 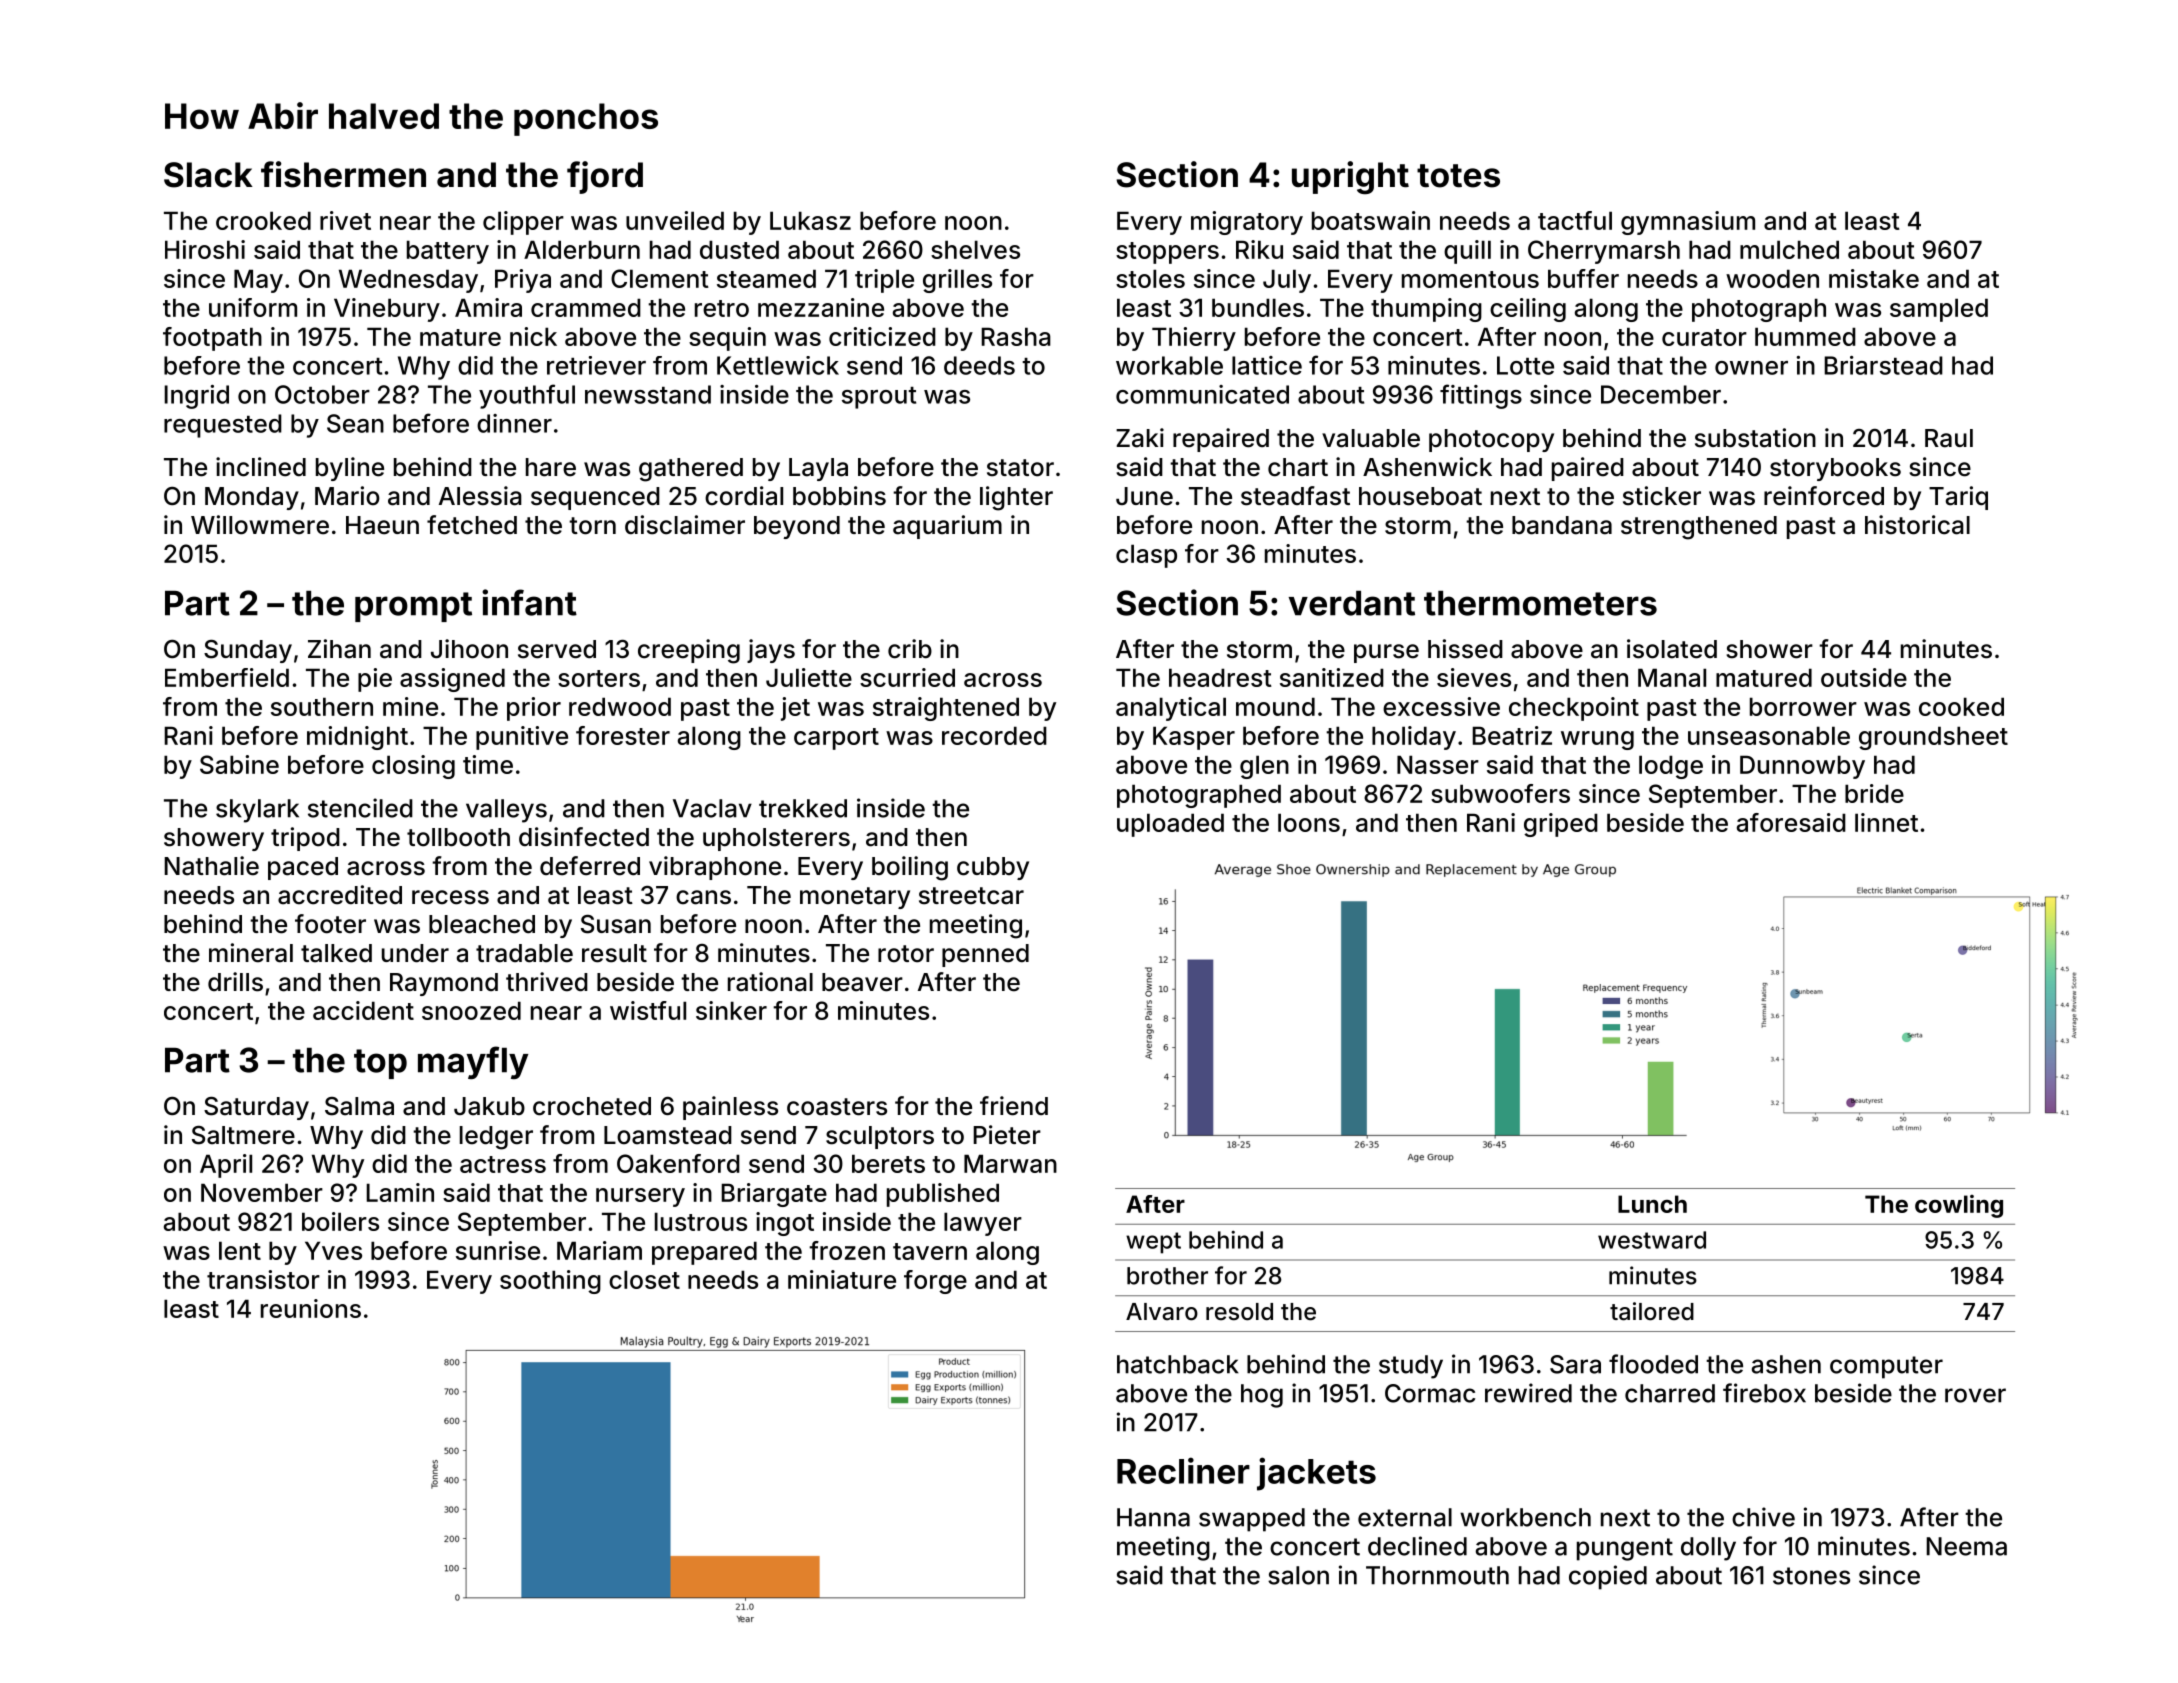 I want to click on reunions, so click(x=311, y=1308).
